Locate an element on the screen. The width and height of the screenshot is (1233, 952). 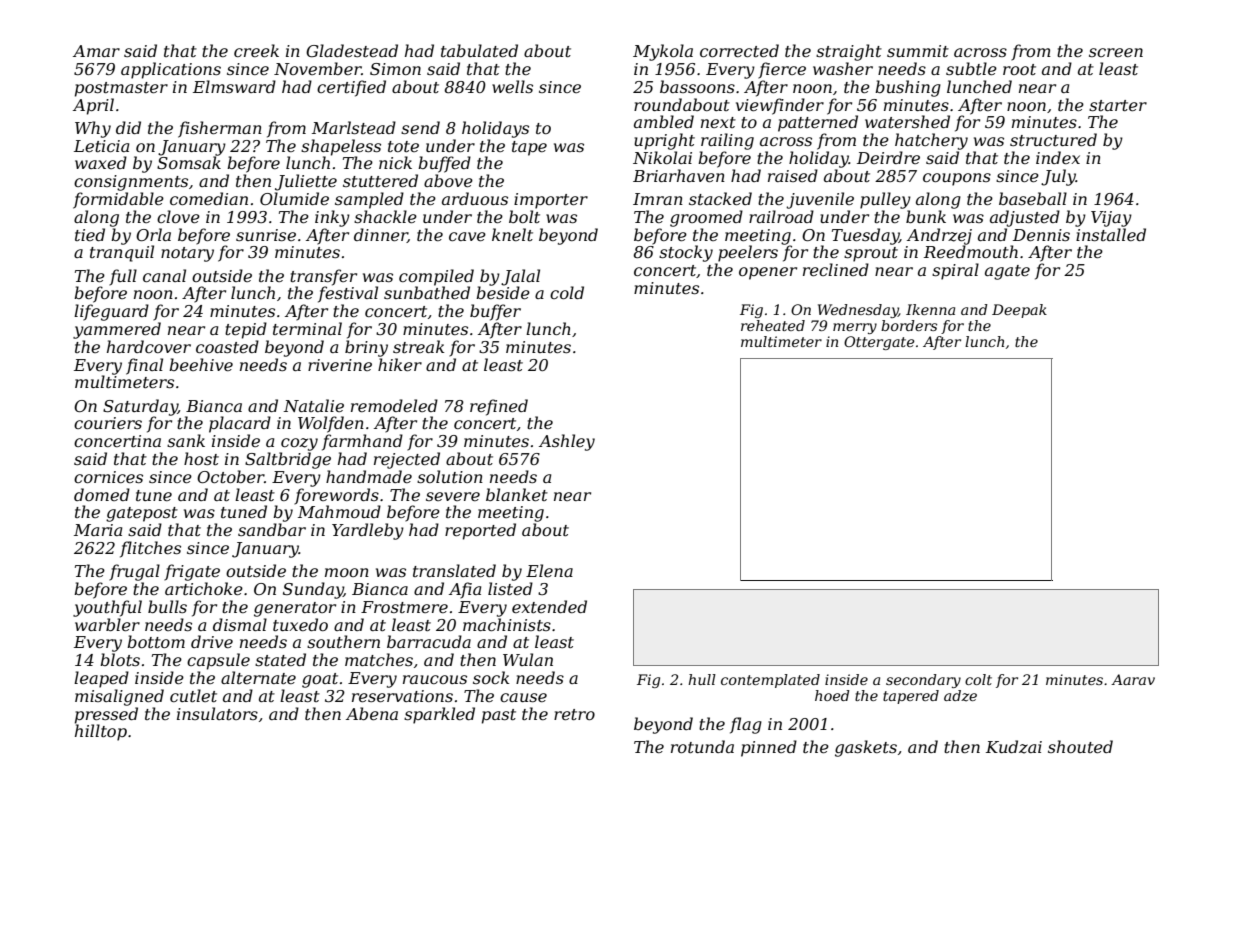
wells is located at coordinates (512, 86).
